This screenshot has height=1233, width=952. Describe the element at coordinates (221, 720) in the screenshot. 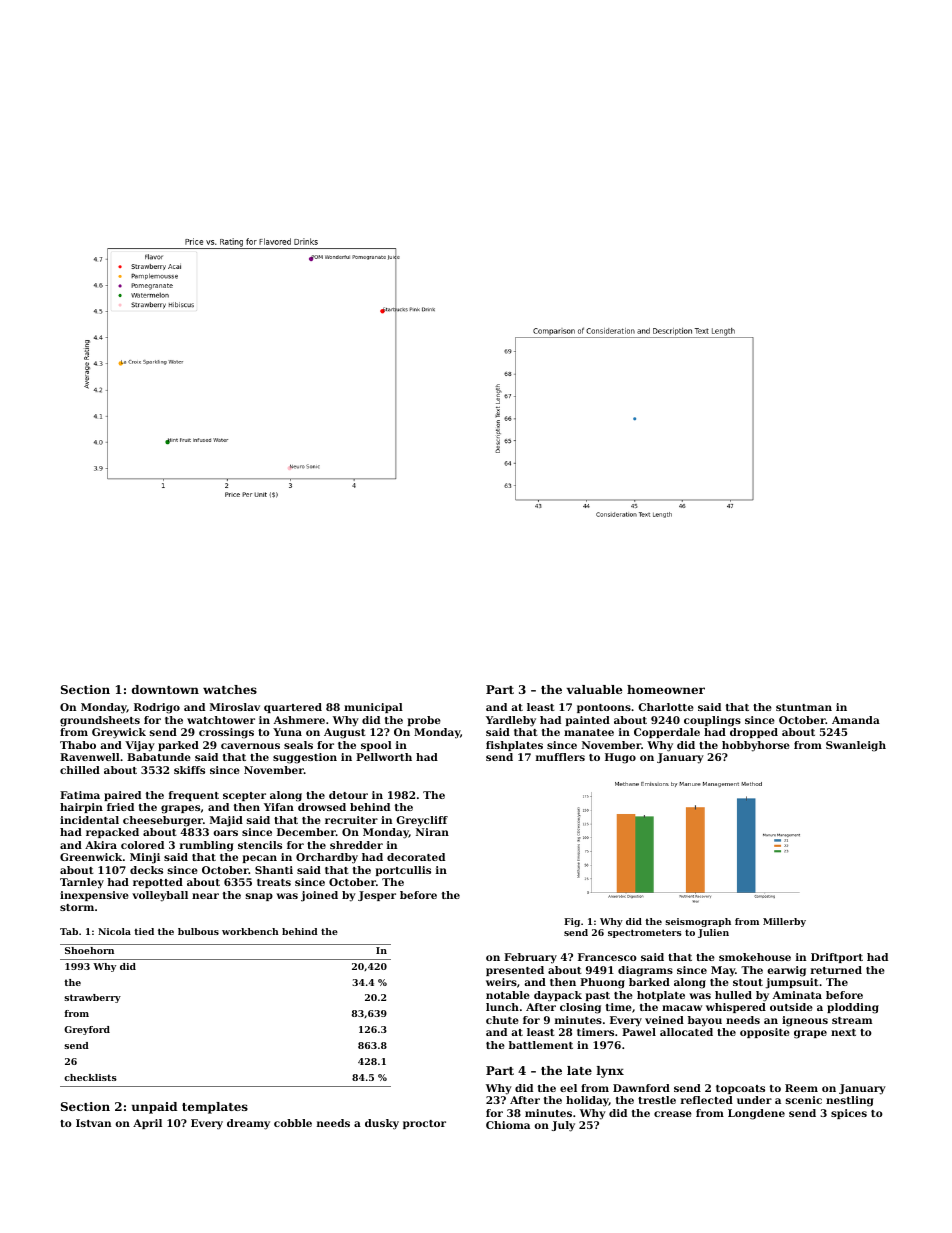

I see `watchtower` at that location.
